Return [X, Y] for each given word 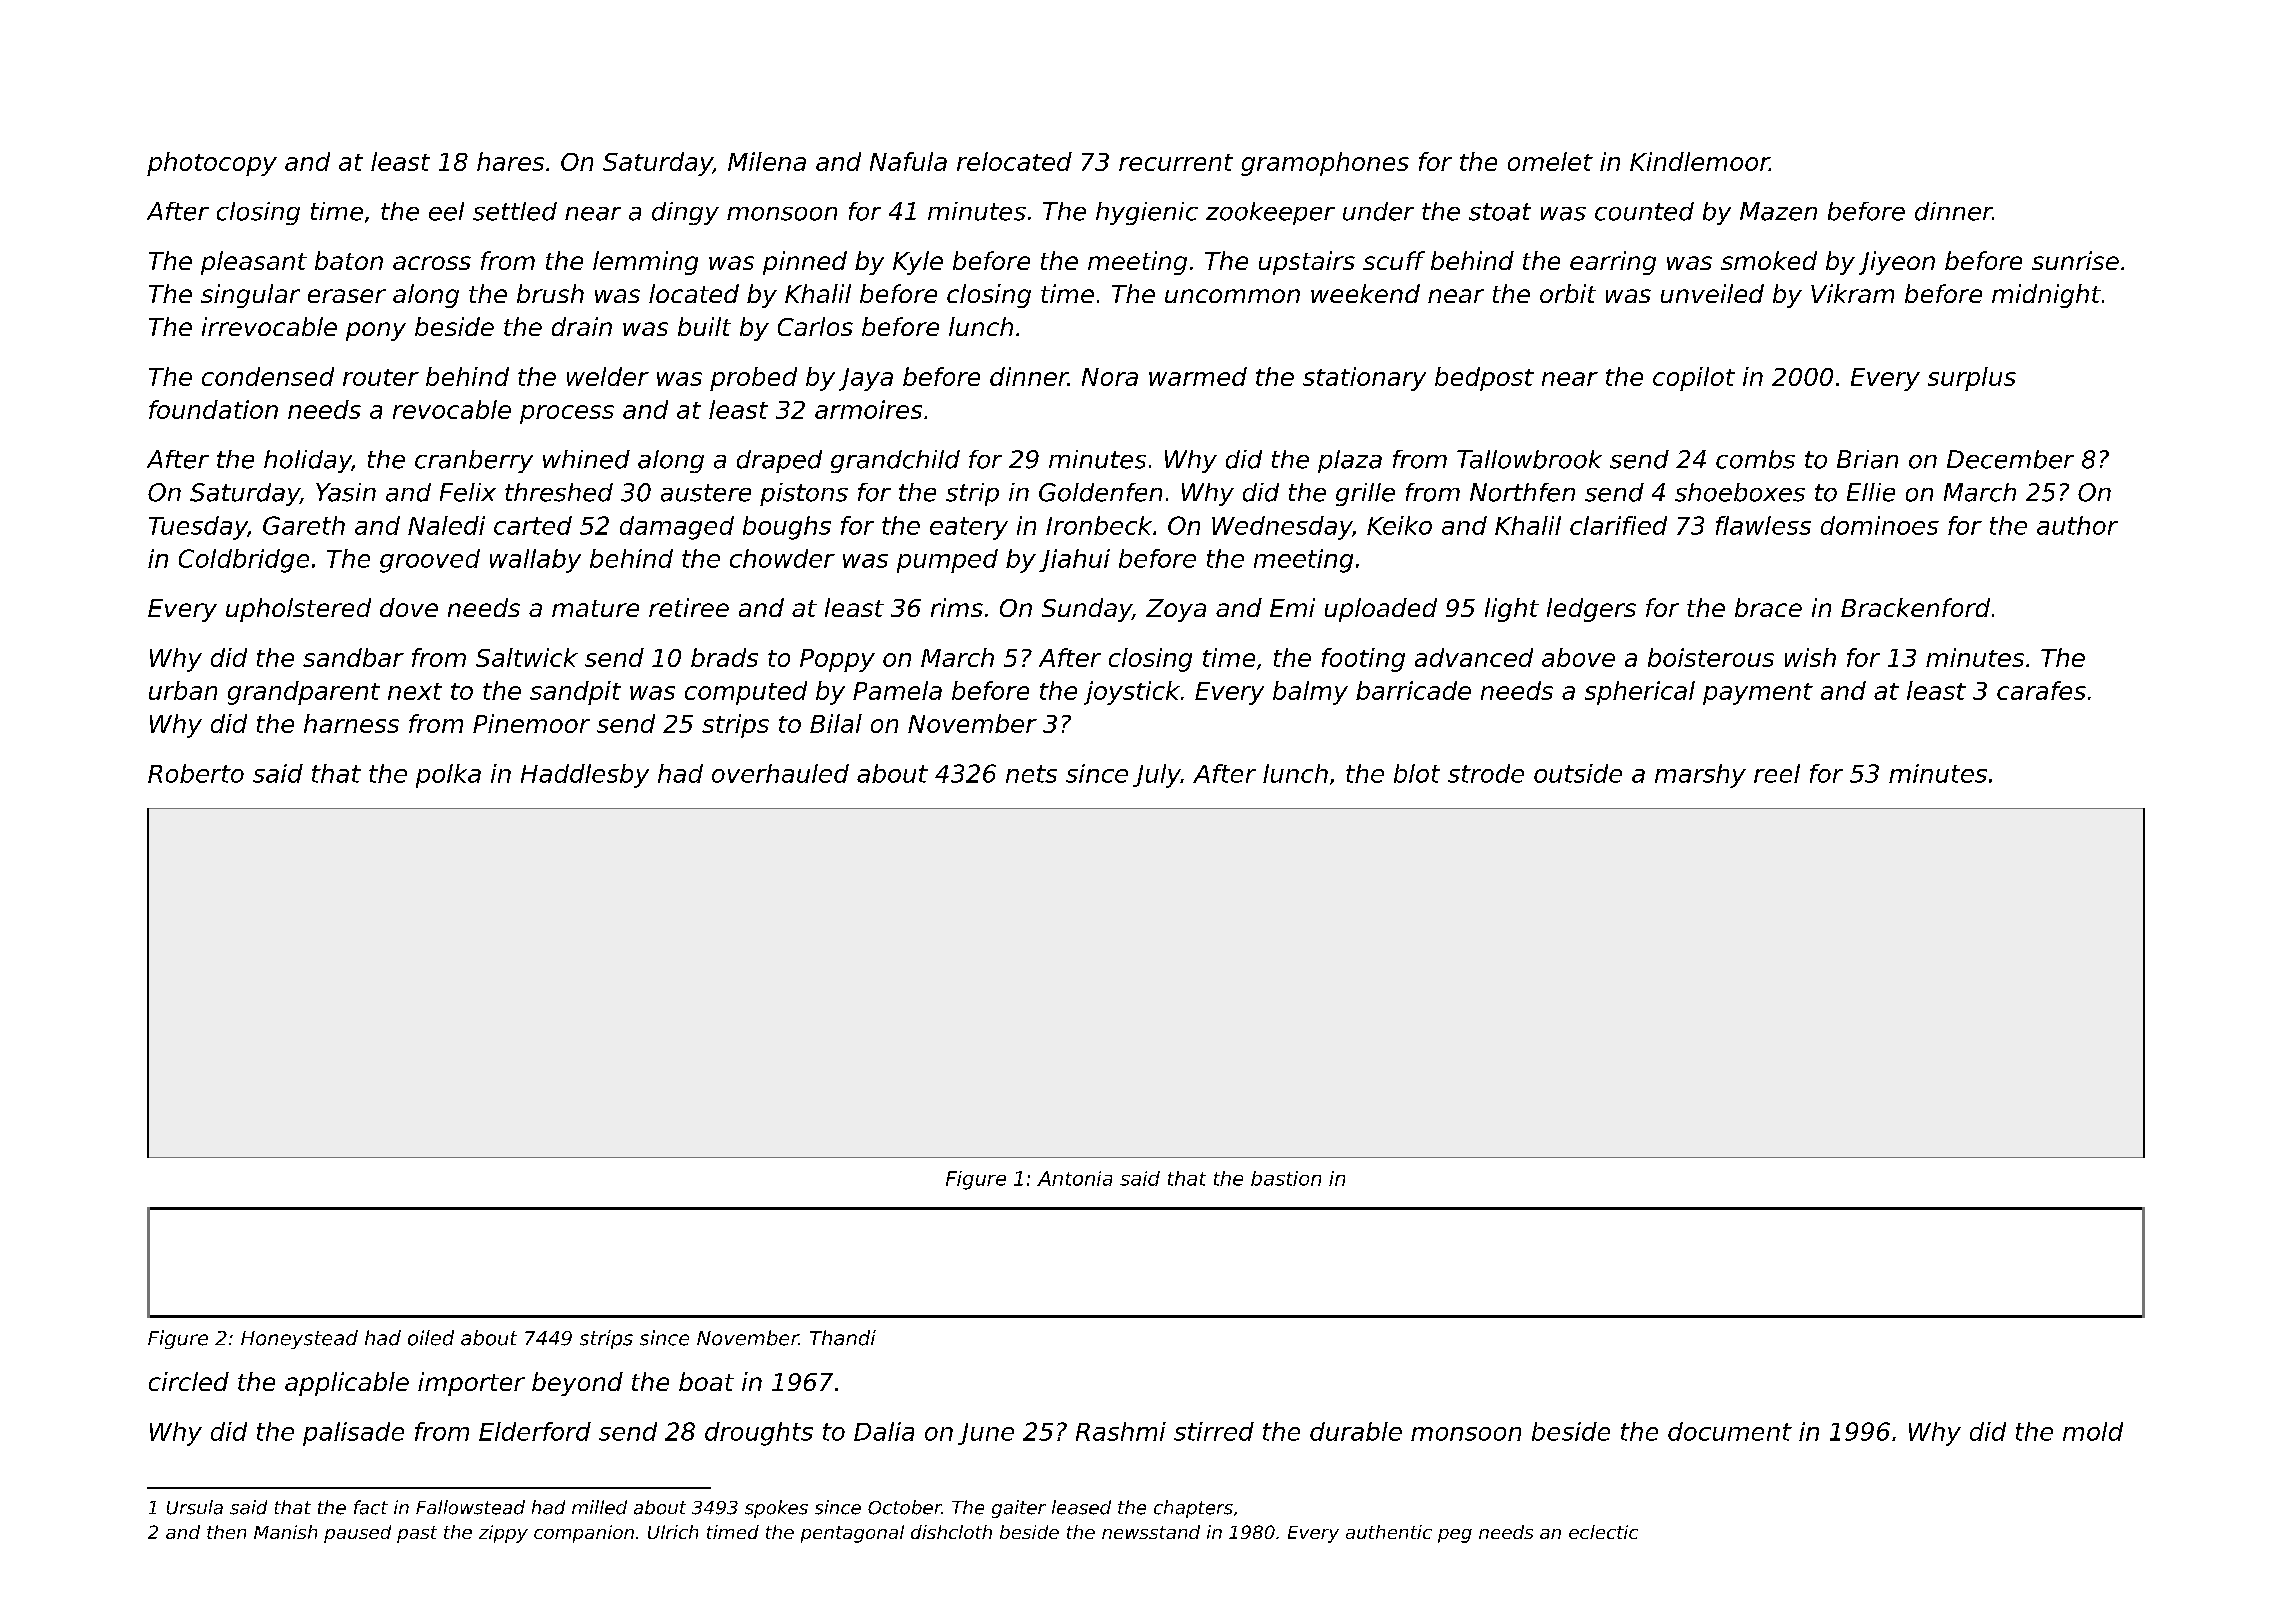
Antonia [1074, 1178]
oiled [431, 1338]
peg [1455, 1536]
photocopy [212, 164]
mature [595, 608]
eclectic [1603, 1532]
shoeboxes [1740, 492]
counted [1644, 211]
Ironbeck [1099, 525]
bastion [1286, 1178]
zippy [503, 1534]
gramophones [1325, 164]
